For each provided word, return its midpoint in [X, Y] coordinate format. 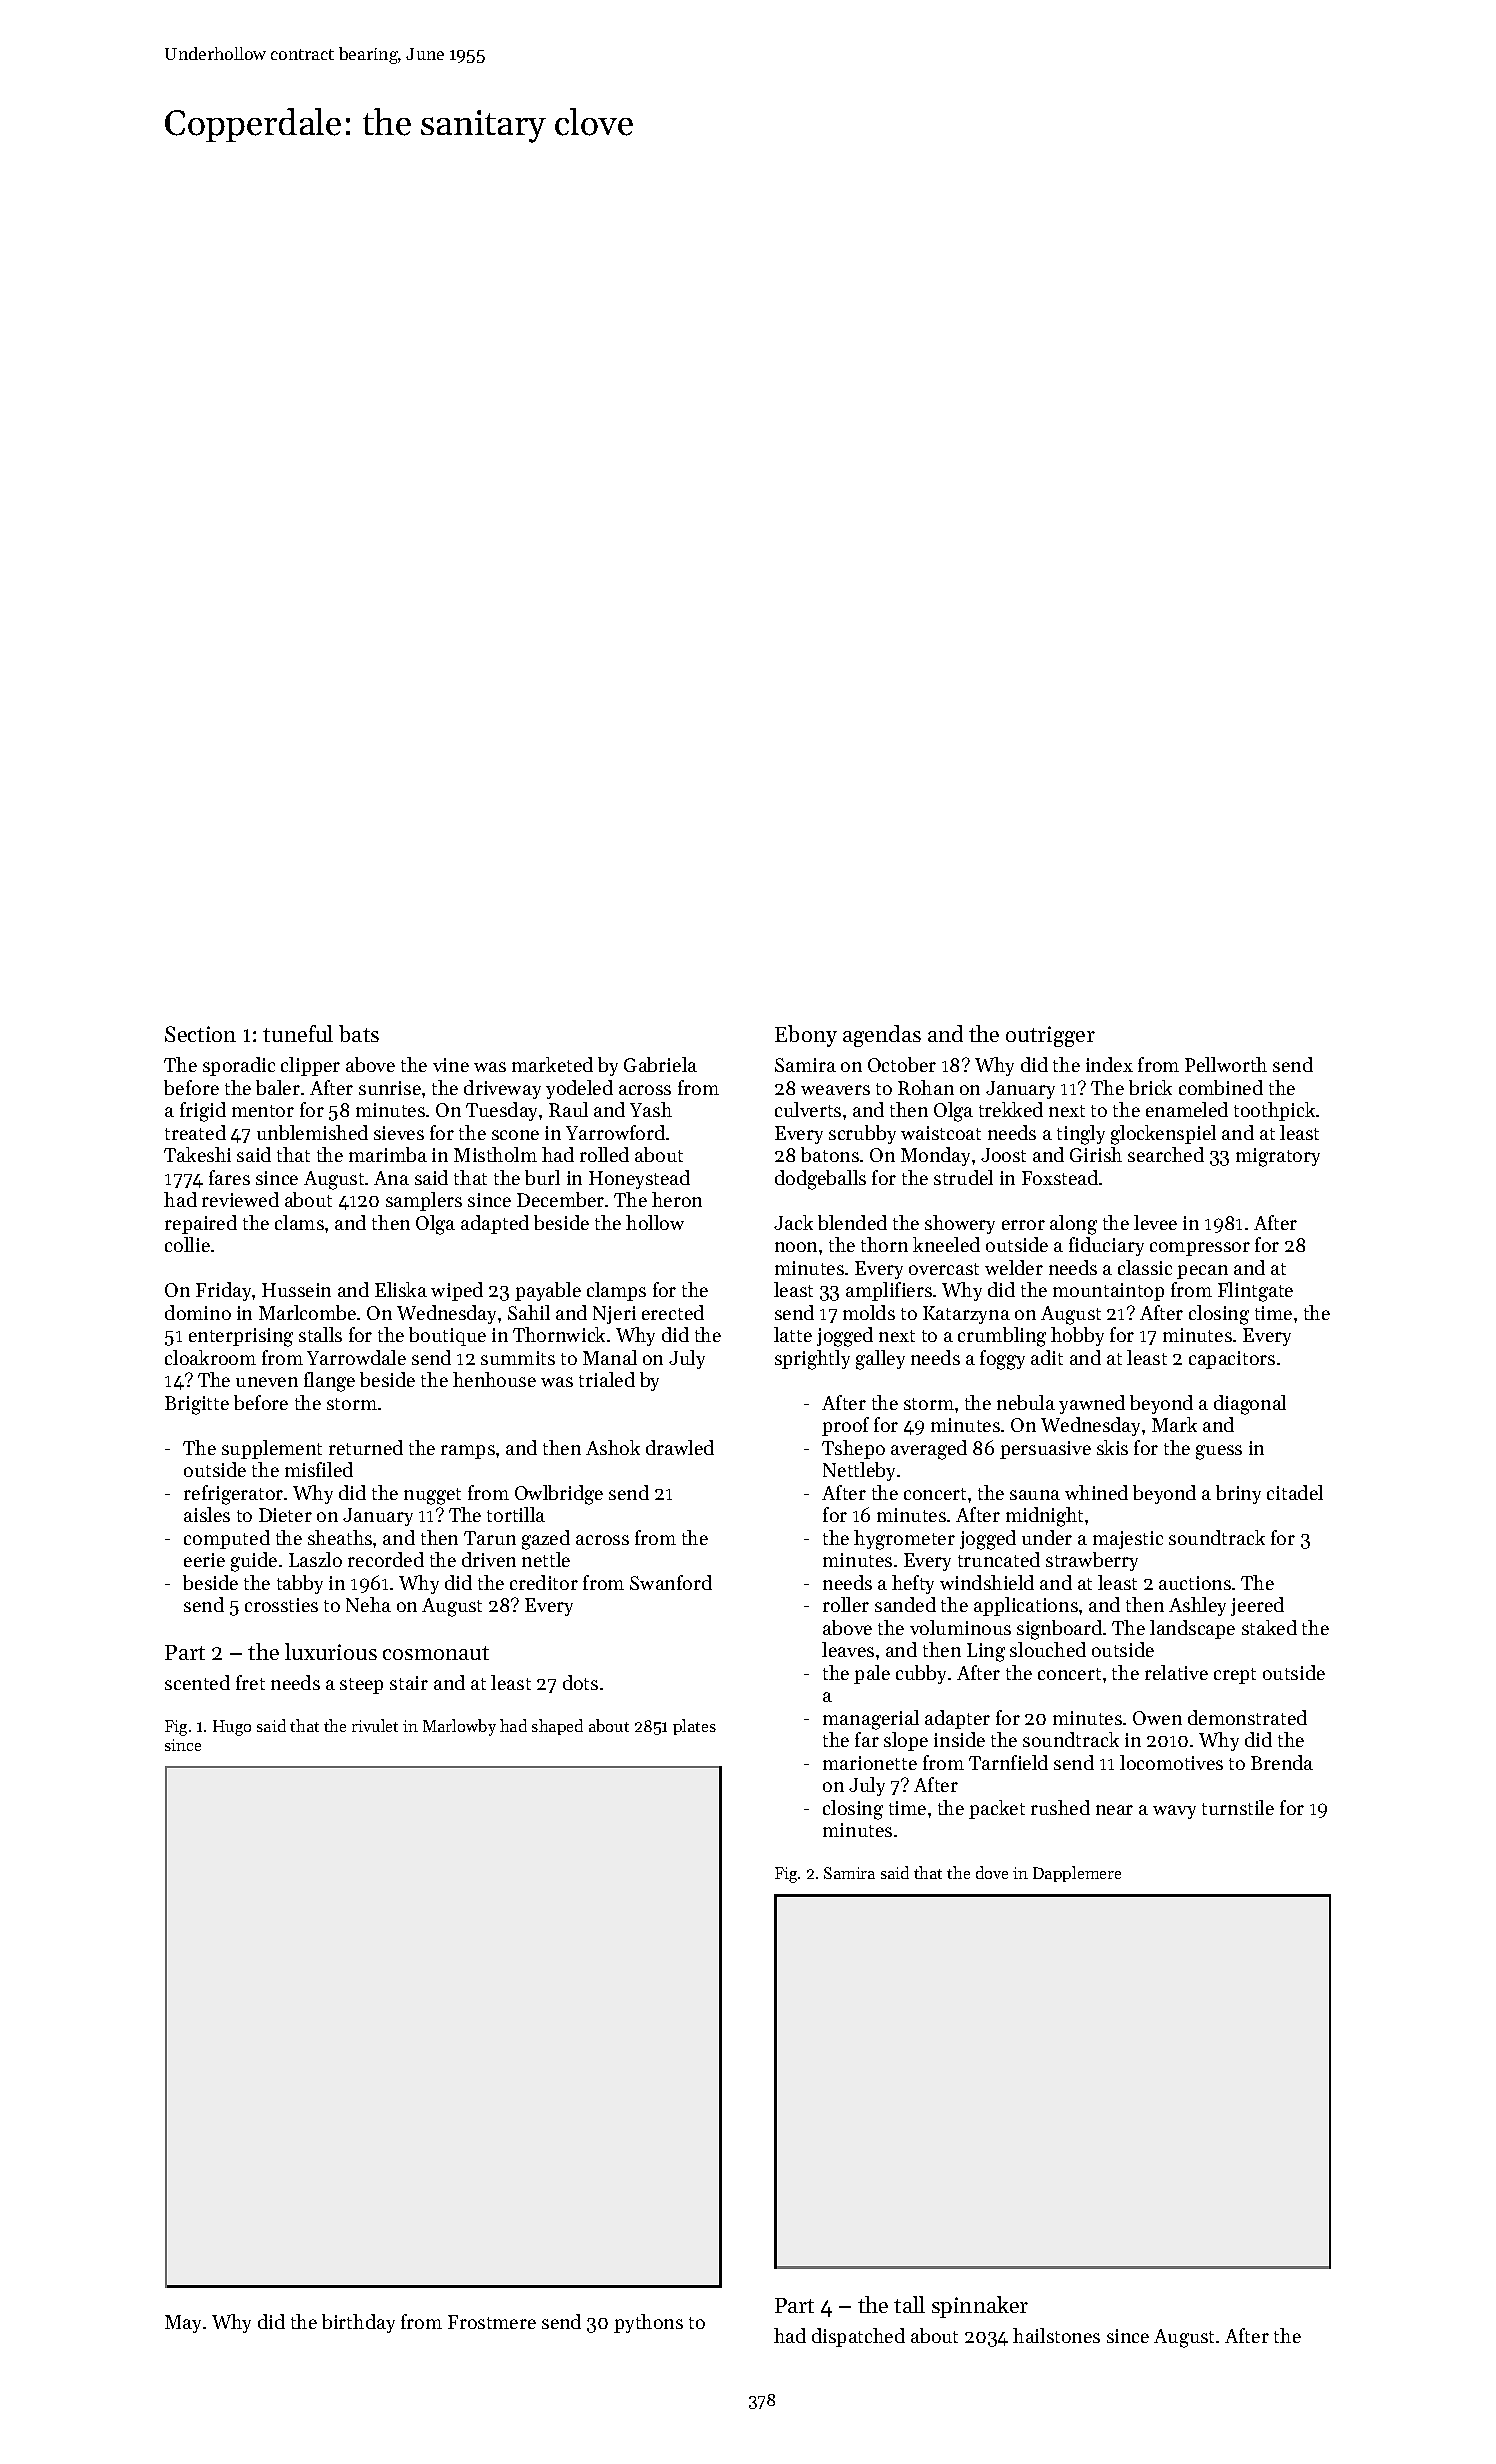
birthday [358, 2323]
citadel [1295, 1492]
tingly [1081, 1135]
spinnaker [980, 2307]
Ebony [806, 1036]
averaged [929, 1450]
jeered [1257, 1606]
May [183, 2324]
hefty [913, 1584]
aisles [207, 1514]
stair [409, 1683]
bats [359, 1033]
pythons [648, 2323]
